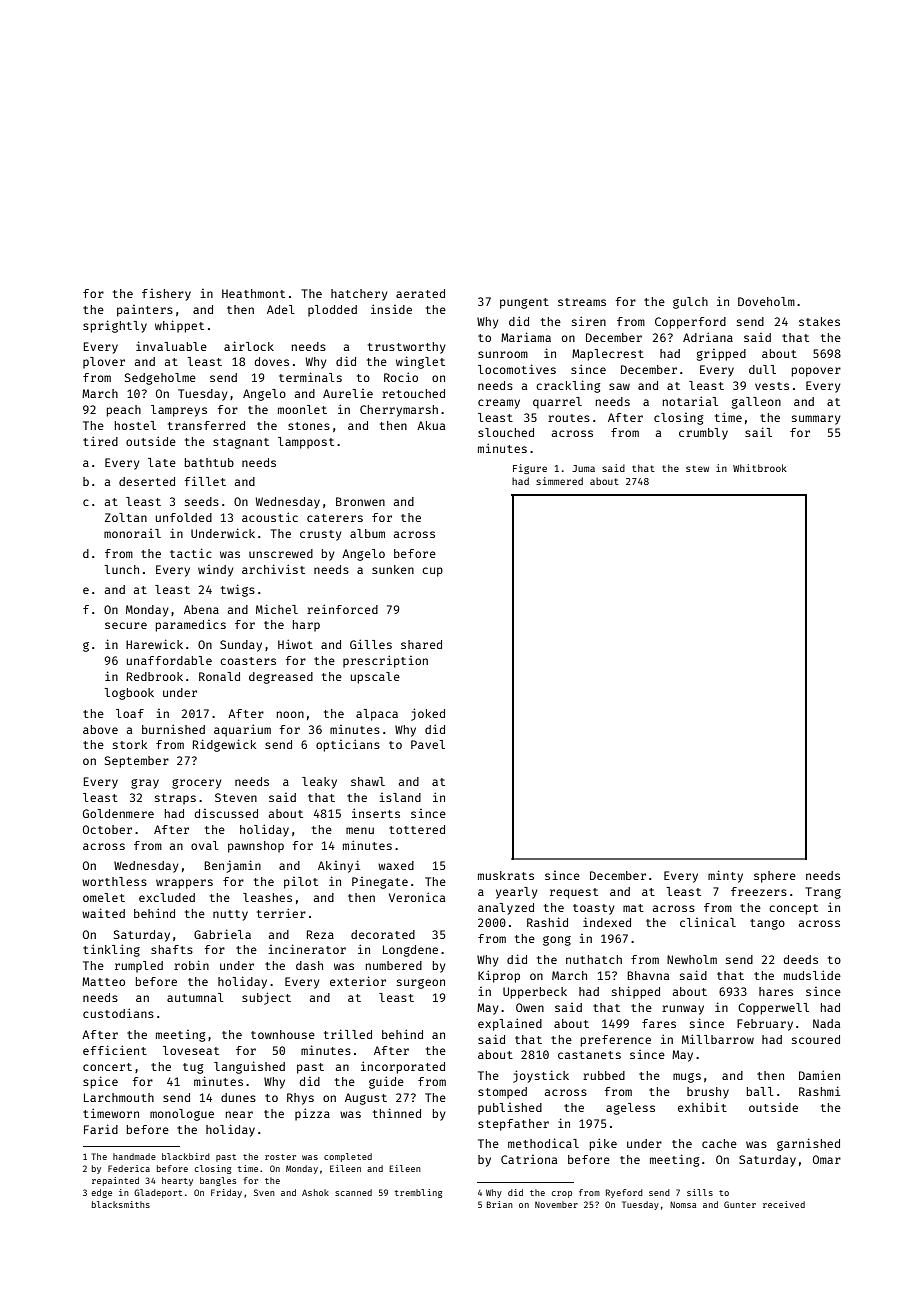  Describe the element at coordinates (607, 922) in the image. I see `indexed` at that location.
